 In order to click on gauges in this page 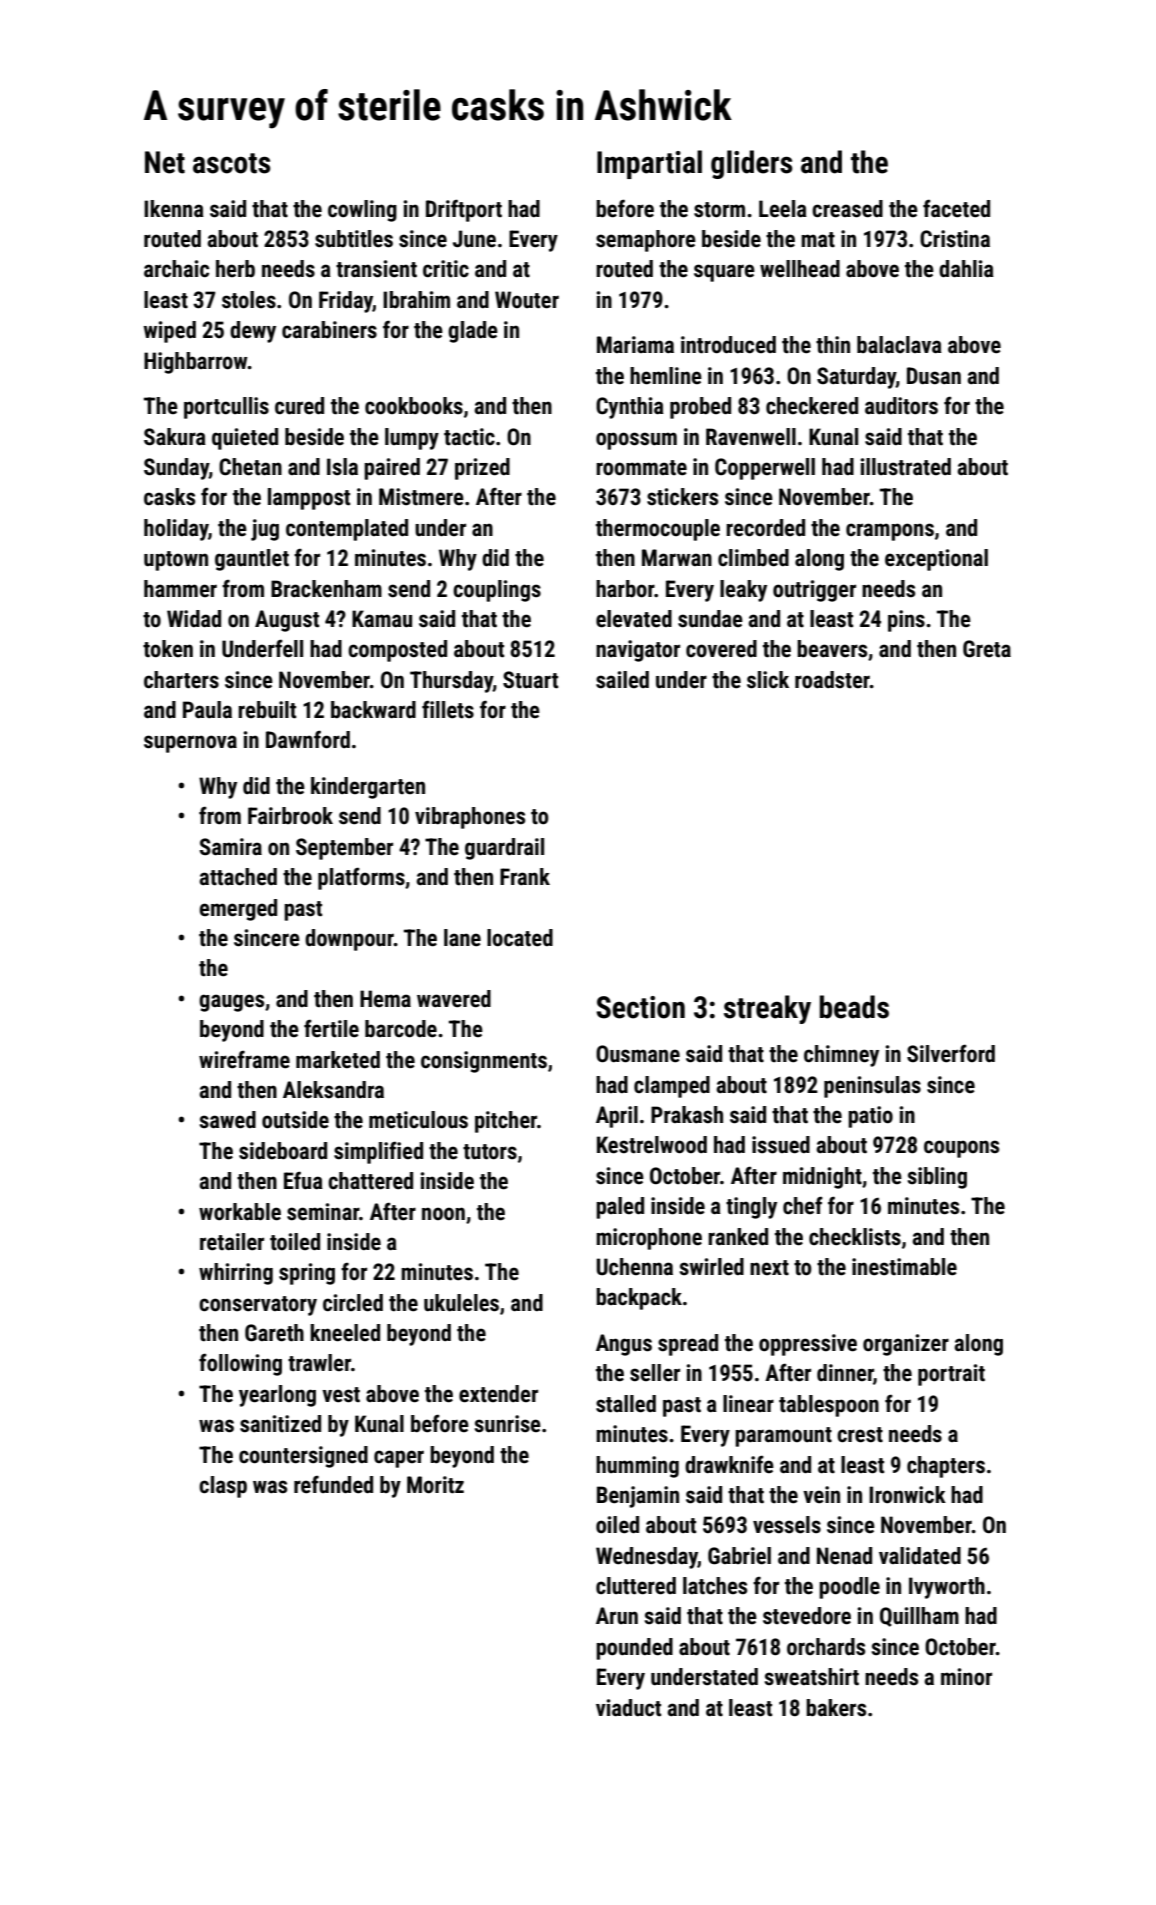, I will do `click(231, 1003)`.
